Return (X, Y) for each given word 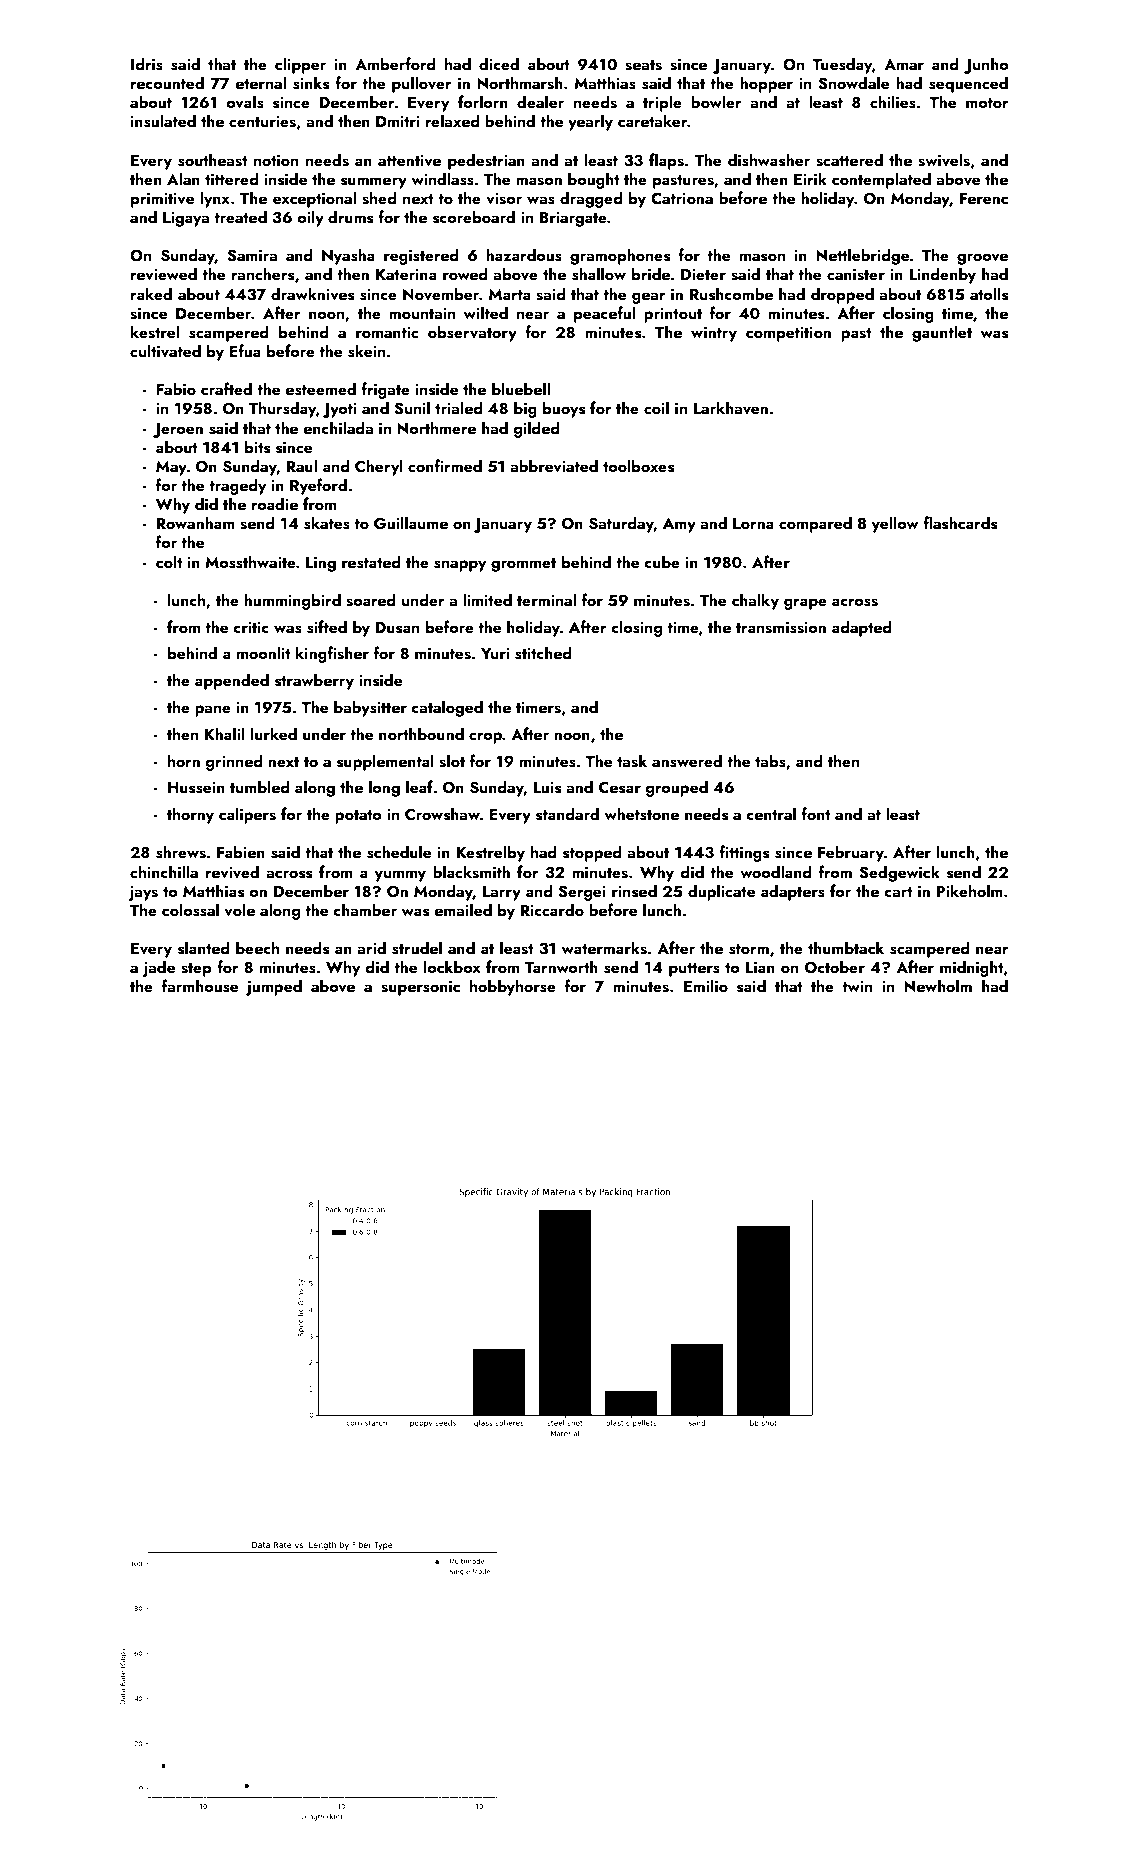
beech (257, 947)
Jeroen (178, 430)
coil (656, 407)
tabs (770, 761)
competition (788, 334)
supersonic (420, 988)
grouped (677, 788)
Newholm (938, 985)
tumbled (260, 786)
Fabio (176, 388)
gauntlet (942, 333)
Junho (986, 65)
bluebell (521, 388)
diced (499, 63)
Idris (147, 64)
